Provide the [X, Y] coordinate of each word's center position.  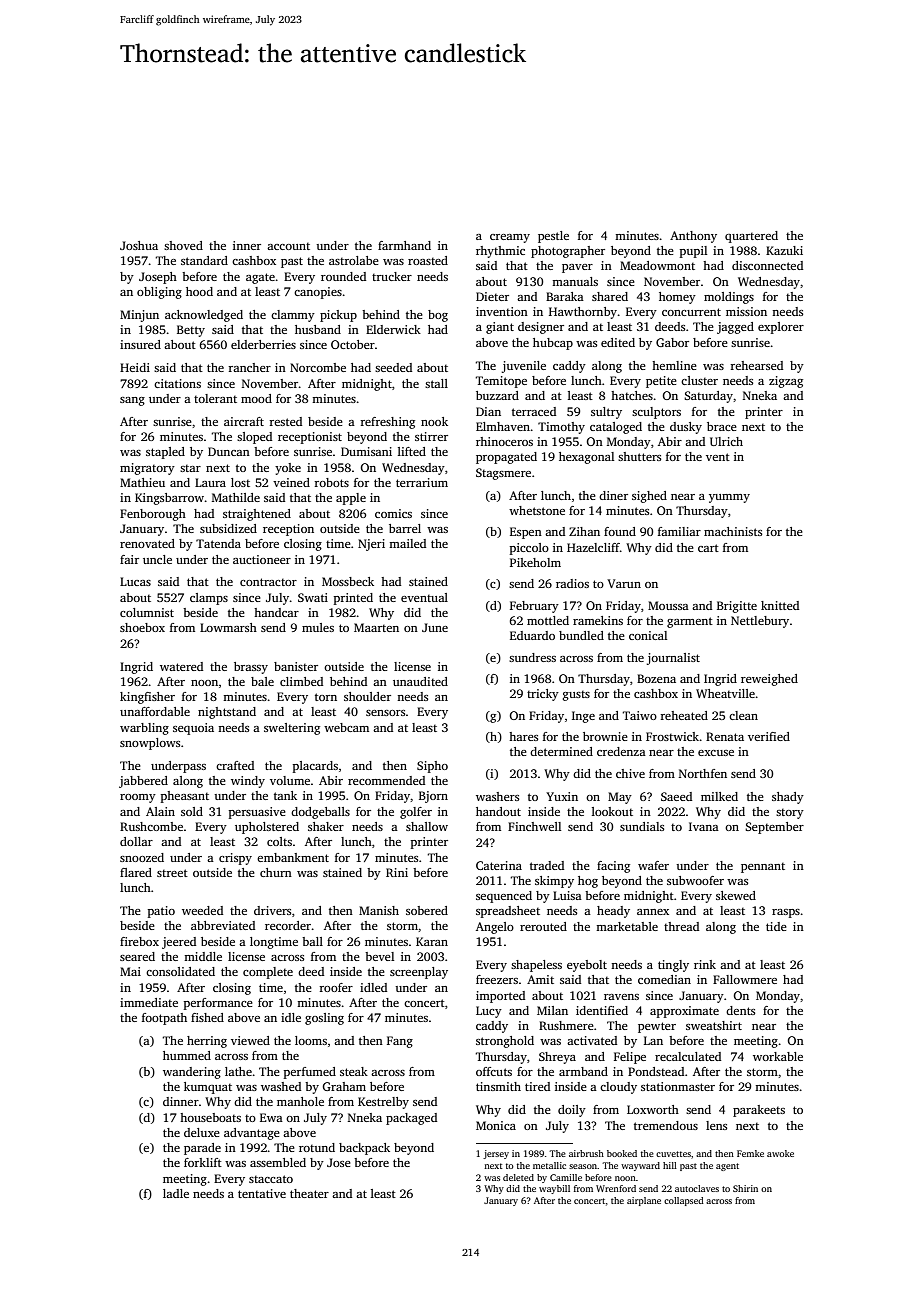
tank [285, 795]
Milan [552, 1010]
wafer [653, 865]
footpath [164, 1019]
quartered [751, 237]
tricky [543, 695]
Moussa [668, 605]
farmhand [404, 245]
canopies [318, 293]
